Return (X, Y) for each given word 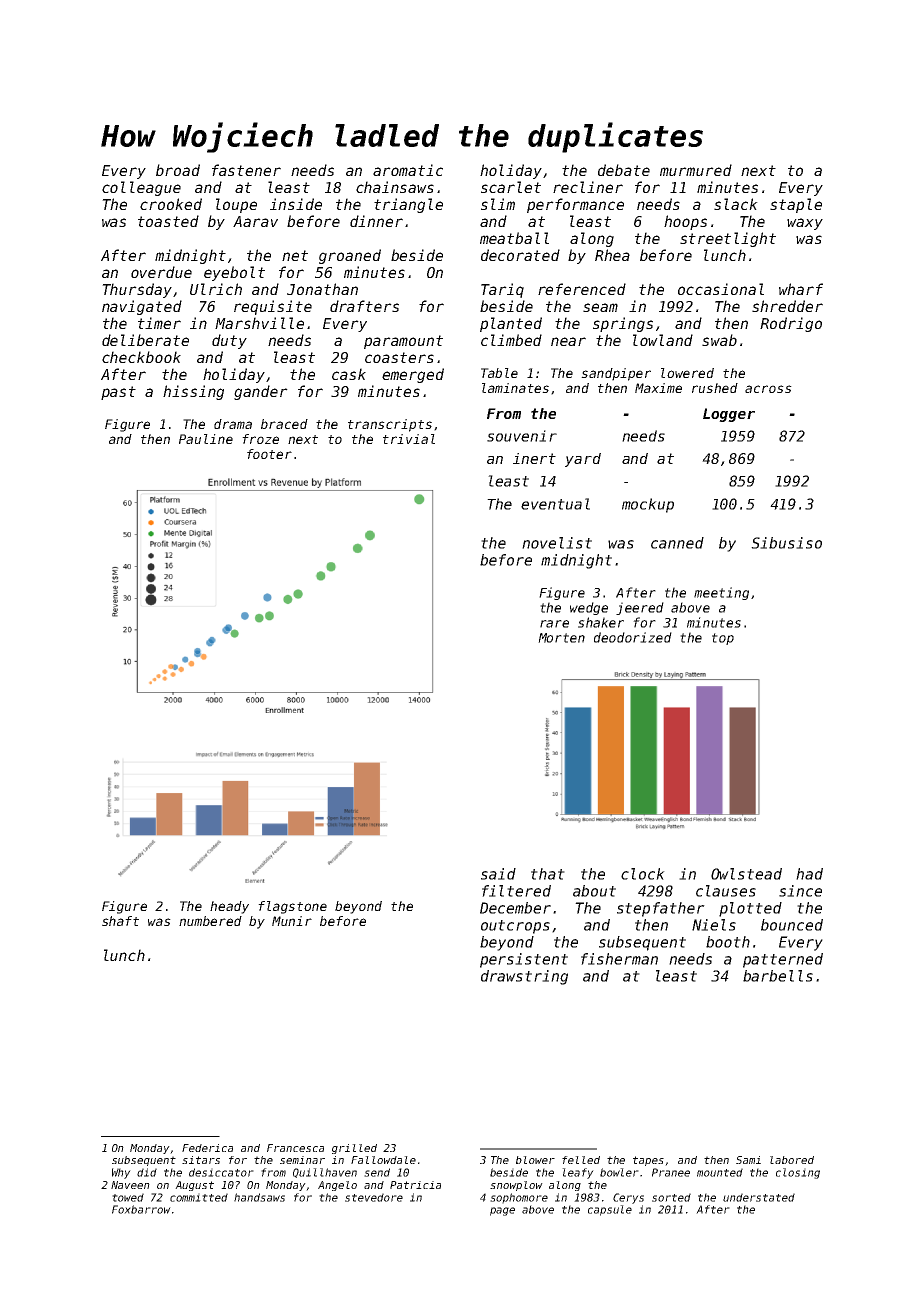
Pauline (206, 439)
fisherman (619, 959)
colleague (141, 188)
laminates (515, 388)
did (147, 1172)
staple (796, 205)
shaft (120, 921)
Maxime (658, 388)
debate (624, 170)
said (498, 874)
